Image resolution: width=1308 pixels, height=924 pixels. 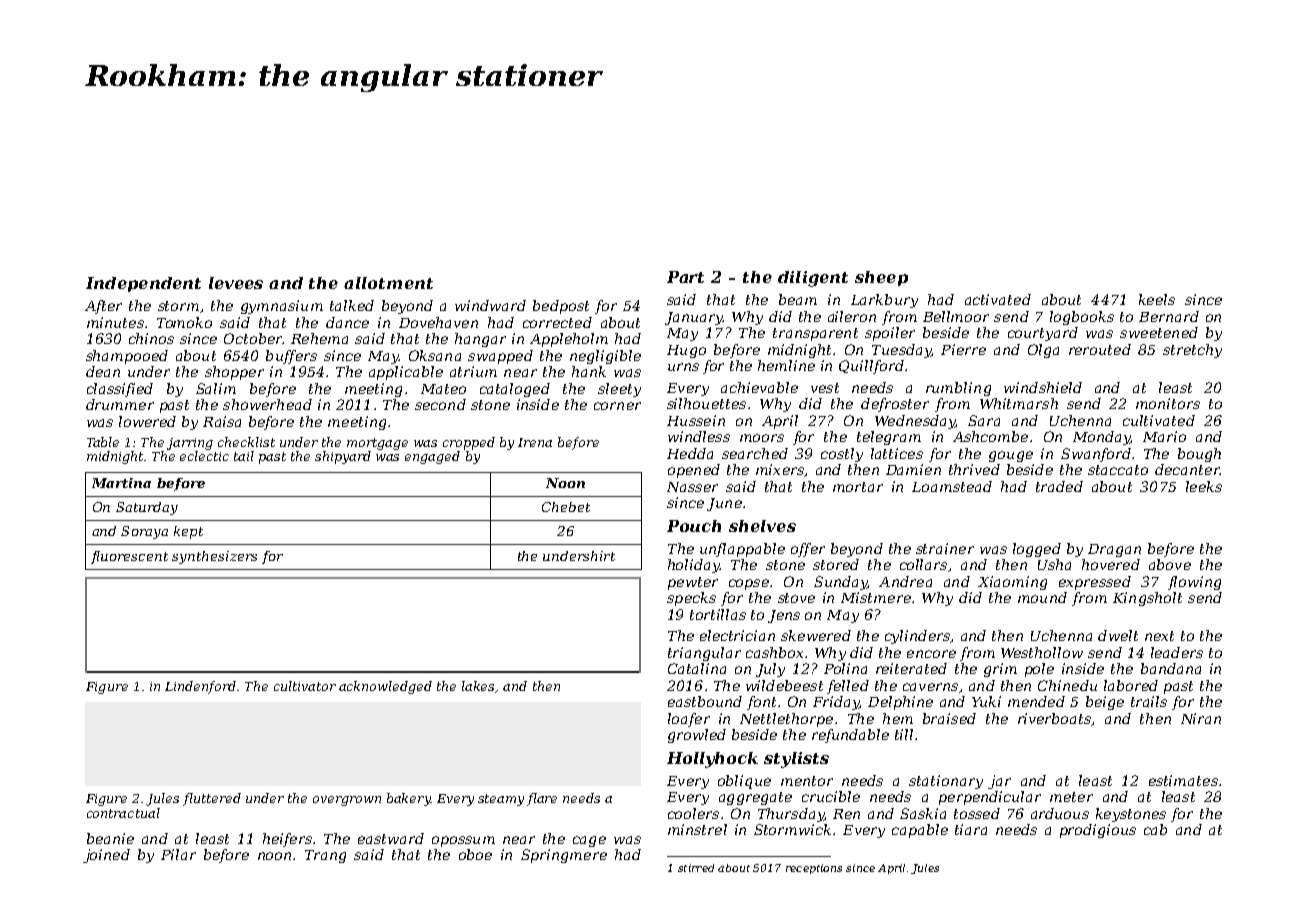 I want to click on pewter, so click(x=693, y=583).
